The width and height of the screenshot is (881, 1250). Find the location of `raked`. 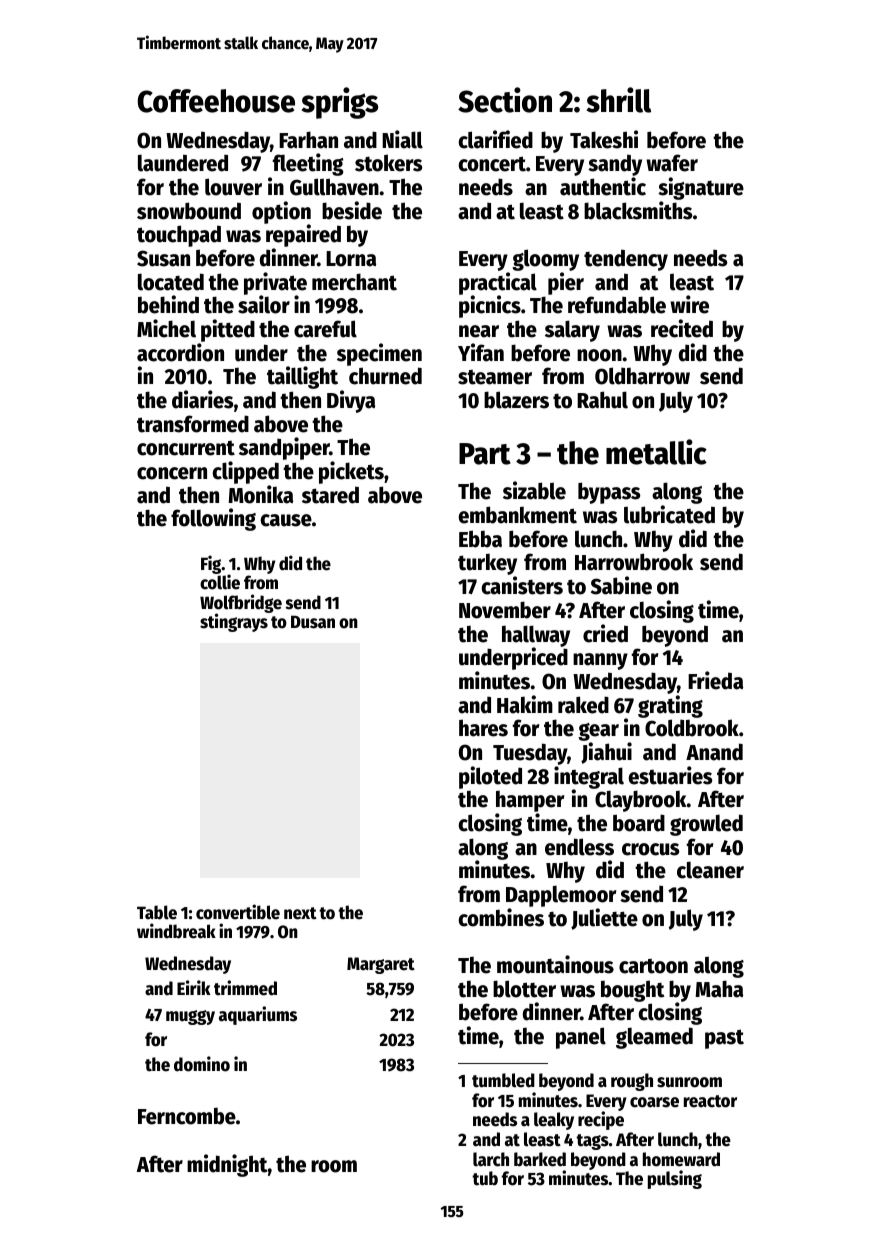

raked is located at coordinates (583, 705).
